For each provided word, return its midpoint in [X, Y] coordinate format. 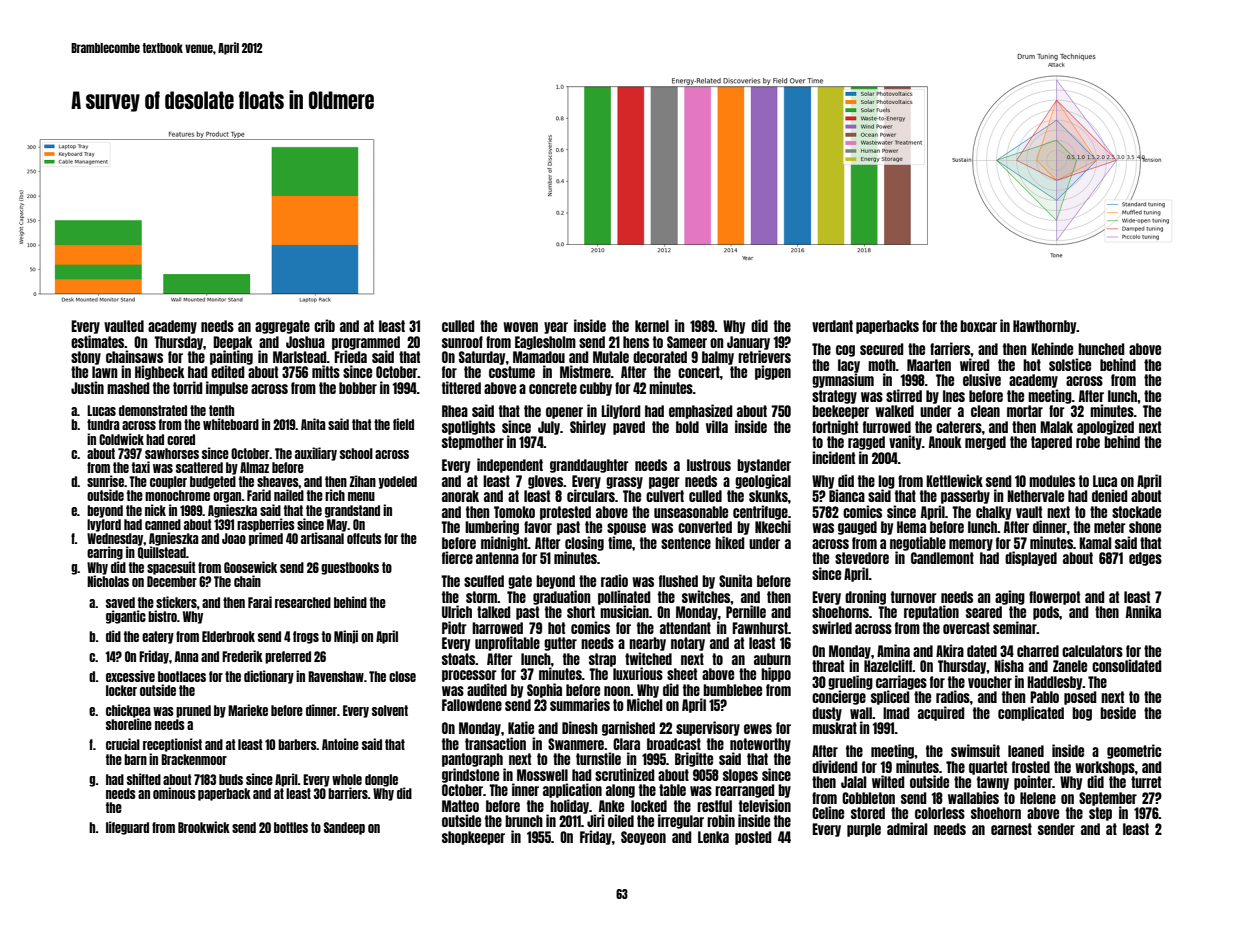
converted [705, 527]
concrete [553, 388]
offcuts [364, 538]
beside [1118, 712]
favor [538, 527]
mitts [326, 371]
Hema [911, 527]
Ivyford [104, 525]
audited [487, 689]
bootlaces [182, 676]
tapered [1051, 443]
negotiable [918, 543]
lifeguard [127, 828]
